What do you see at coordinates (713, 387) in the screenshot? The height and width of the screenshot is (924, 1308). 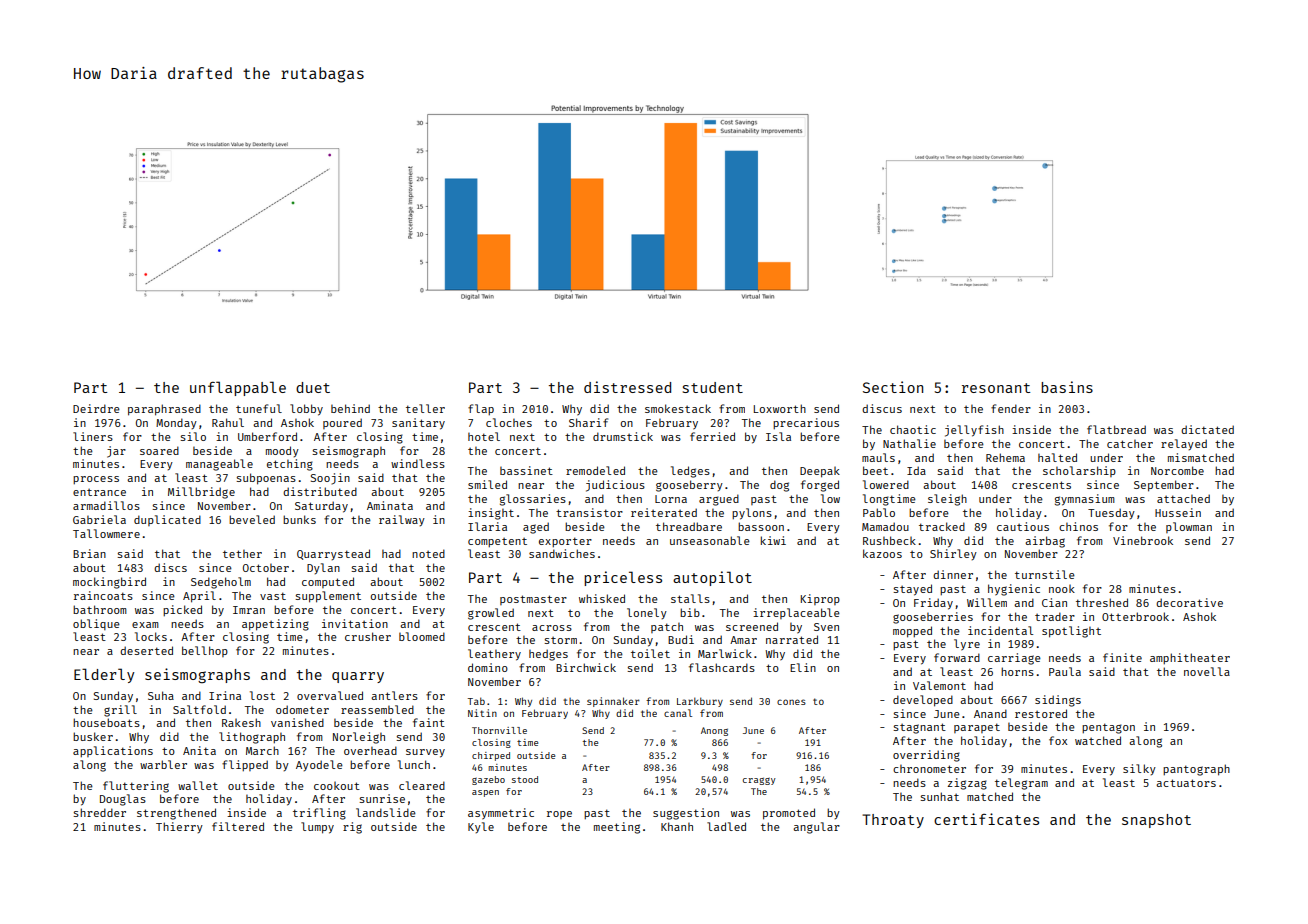 I see `student` at bounding box center [713, 387].
